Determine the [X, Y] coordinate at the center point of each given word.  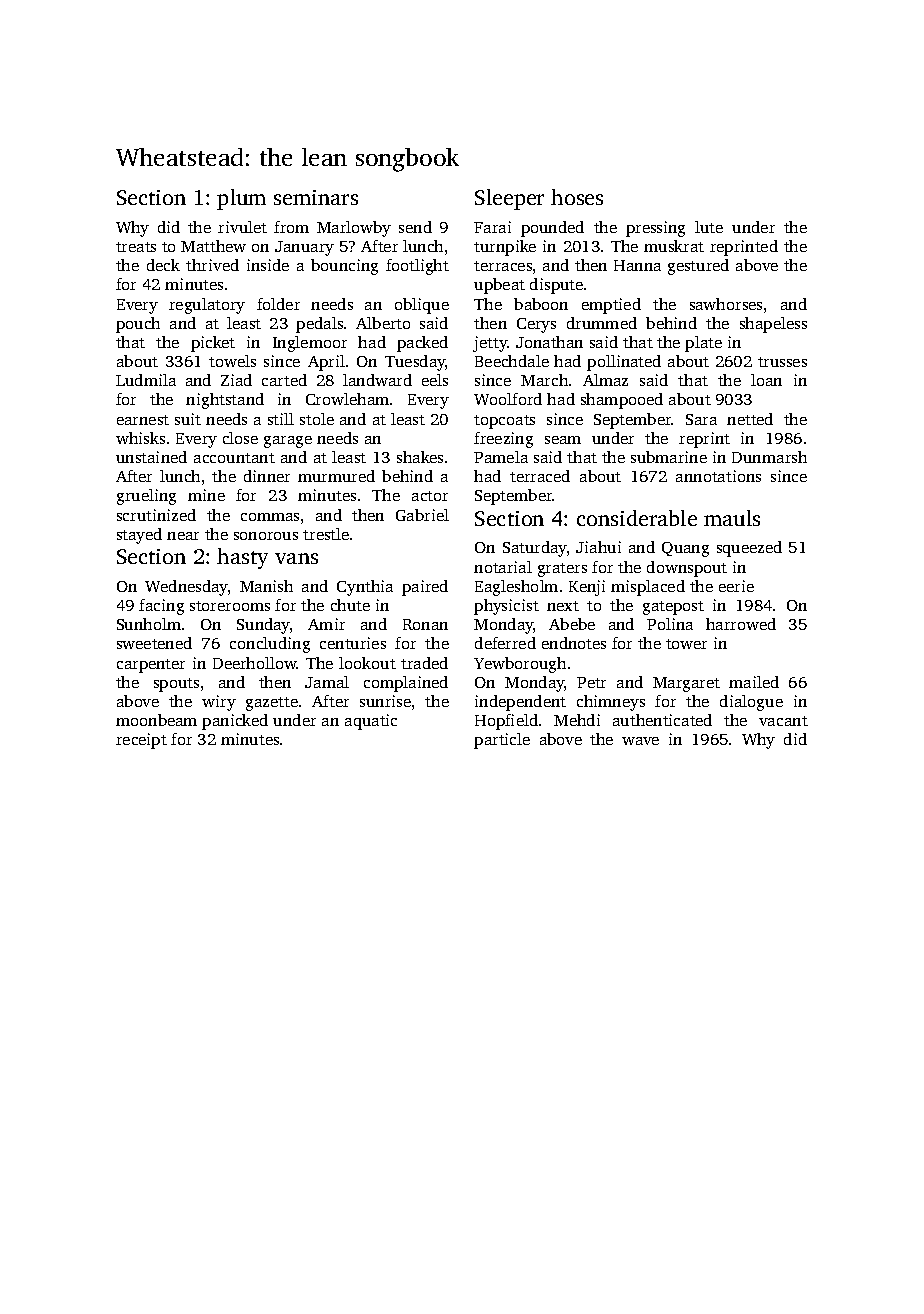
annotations [718, 476]
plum [241, 199]
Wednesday [186, 588]
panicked [235, 722]
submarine [669, 457]
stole [317, 419]
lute [709, 227]
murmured [336, 476]
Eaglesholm [516, 588]
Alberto [383, 323]
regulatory [207, 306]
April [326, 363]
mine [206, 495]
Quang [685, 549]
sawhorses [726, 304]
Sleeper [509, 199]
